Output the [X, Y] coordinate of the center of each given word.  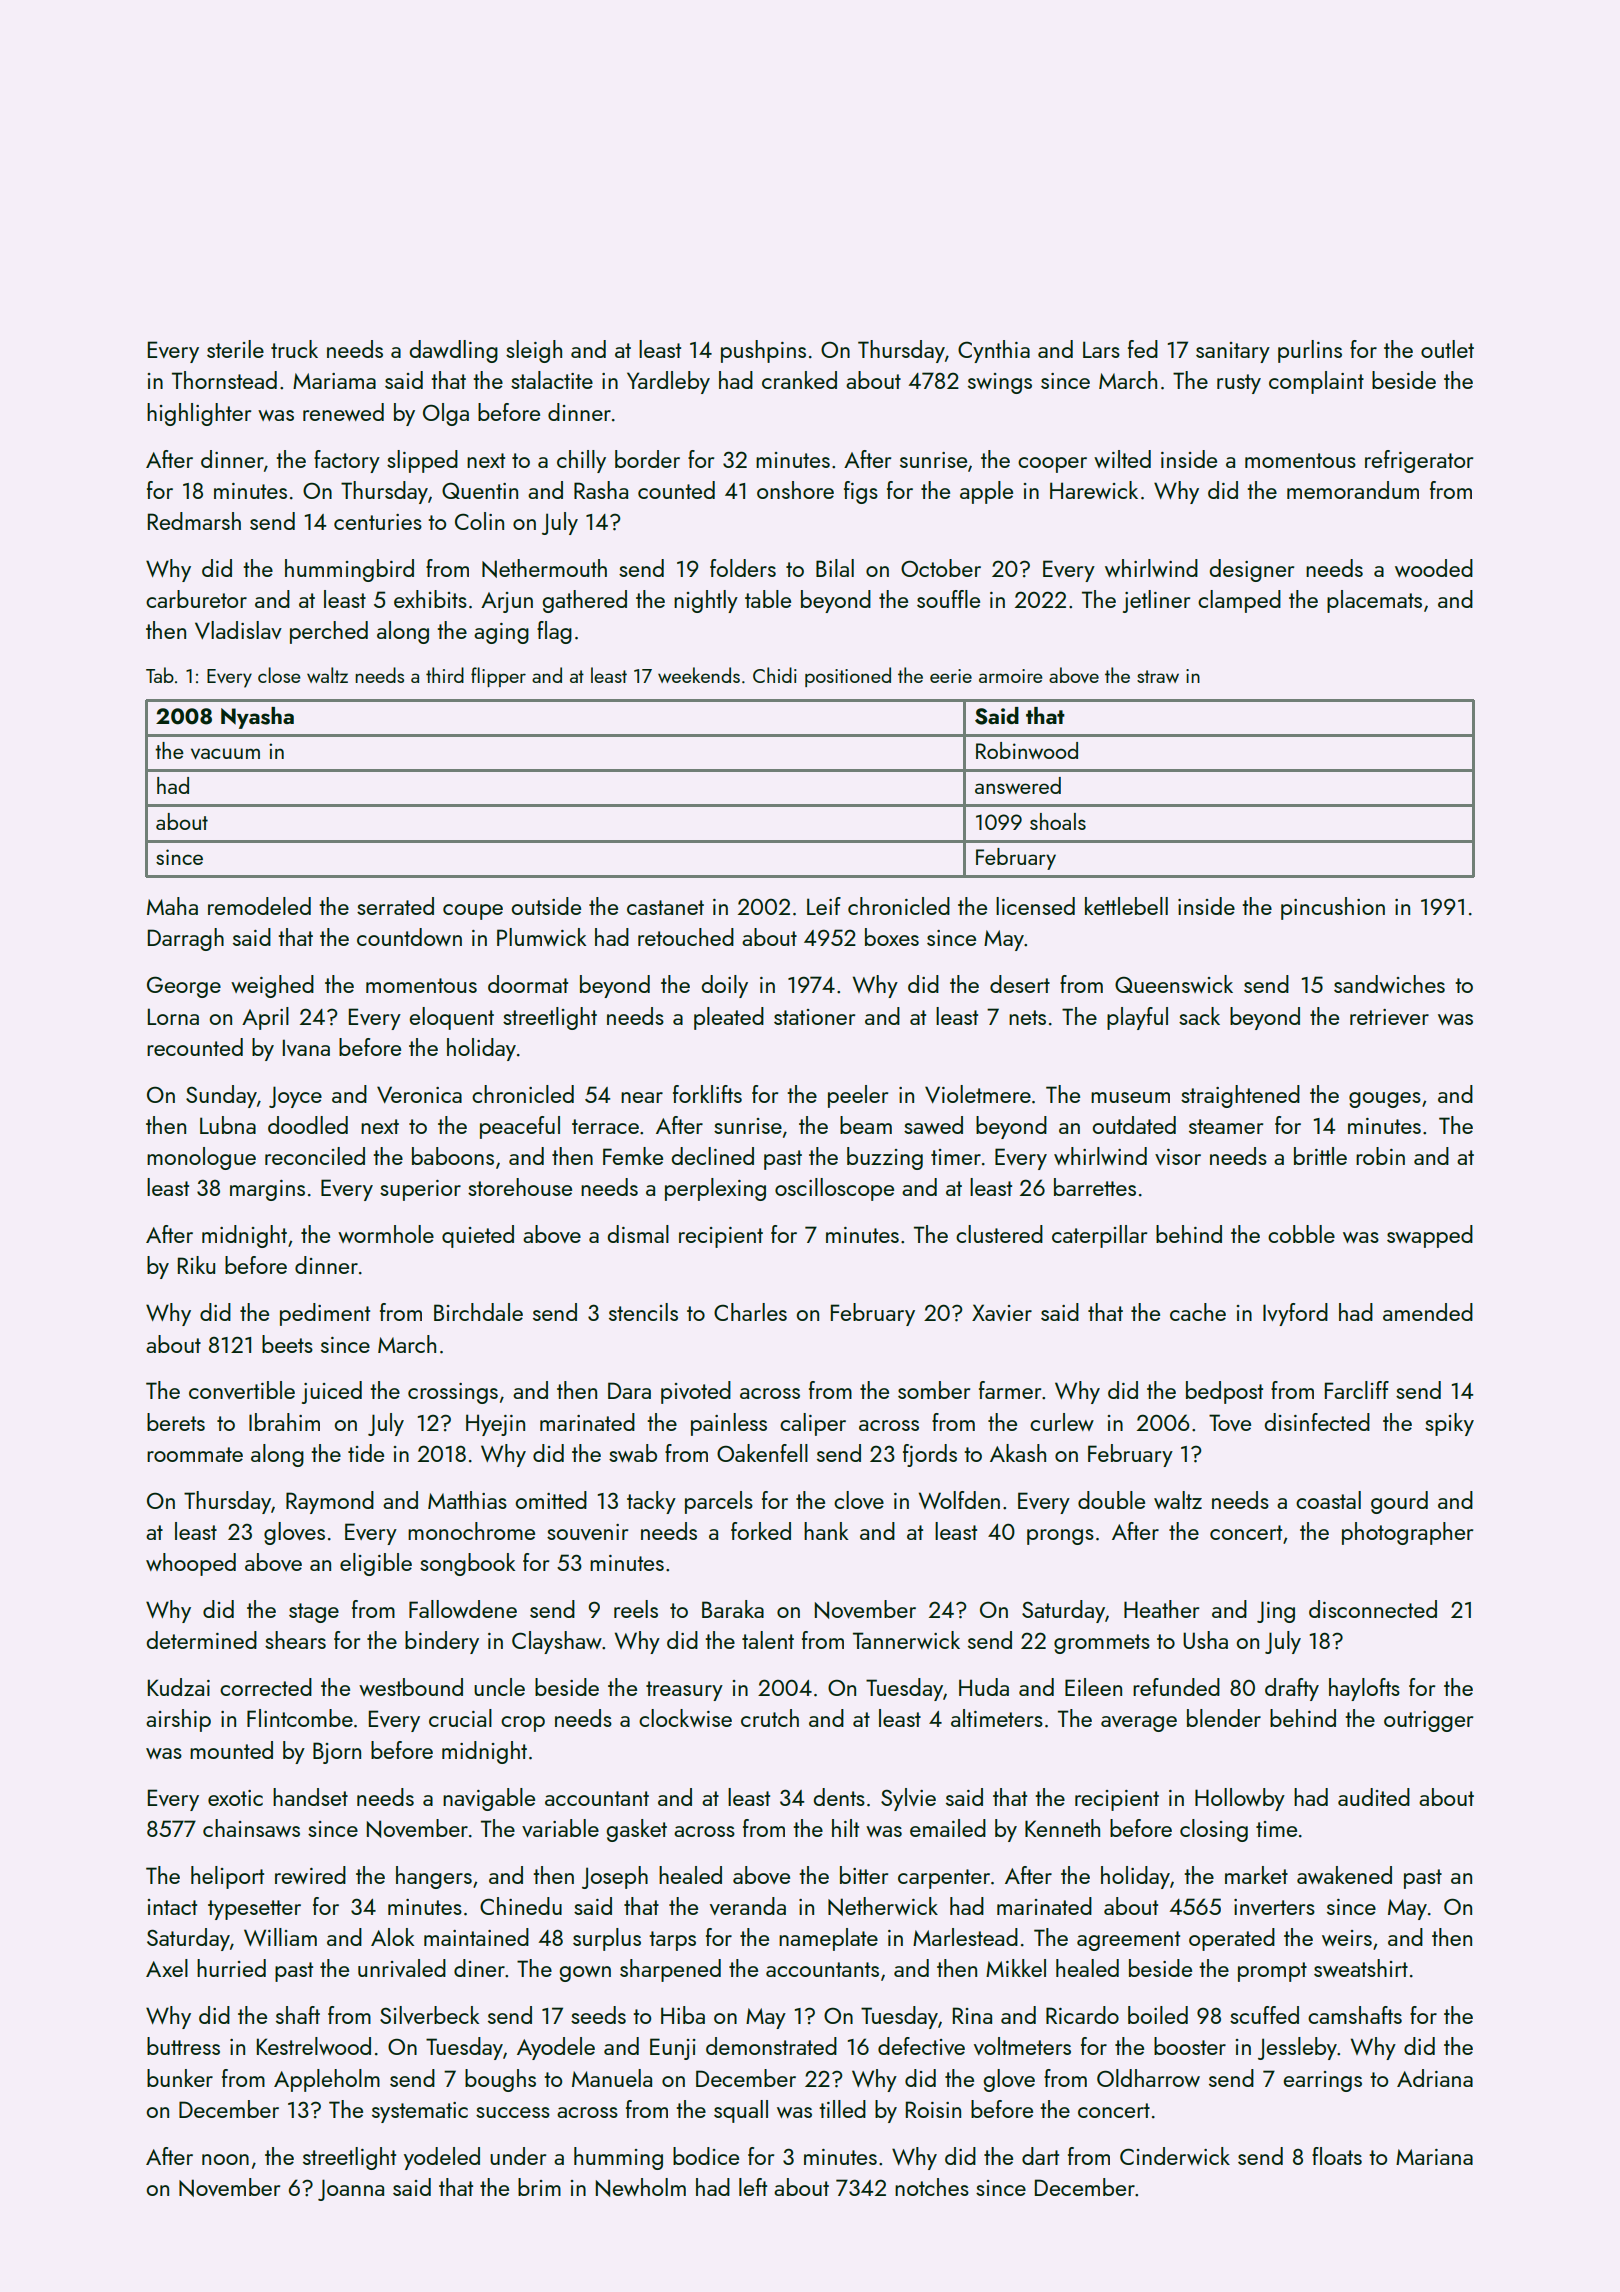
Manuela [612, 2078]
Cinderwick [1175, 2156]
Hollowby [1240, 1799]
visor [1178, 1157]
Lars [1101, 349]
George [184, 987]
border [647, 459]
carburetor [196, 599]
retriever [1389, 1017]
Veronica [419, 1094]
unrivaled [402, 1968]
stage [314, 1613]
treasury [684, 1691]
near [642, 1097]
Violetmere [978, 1094]
